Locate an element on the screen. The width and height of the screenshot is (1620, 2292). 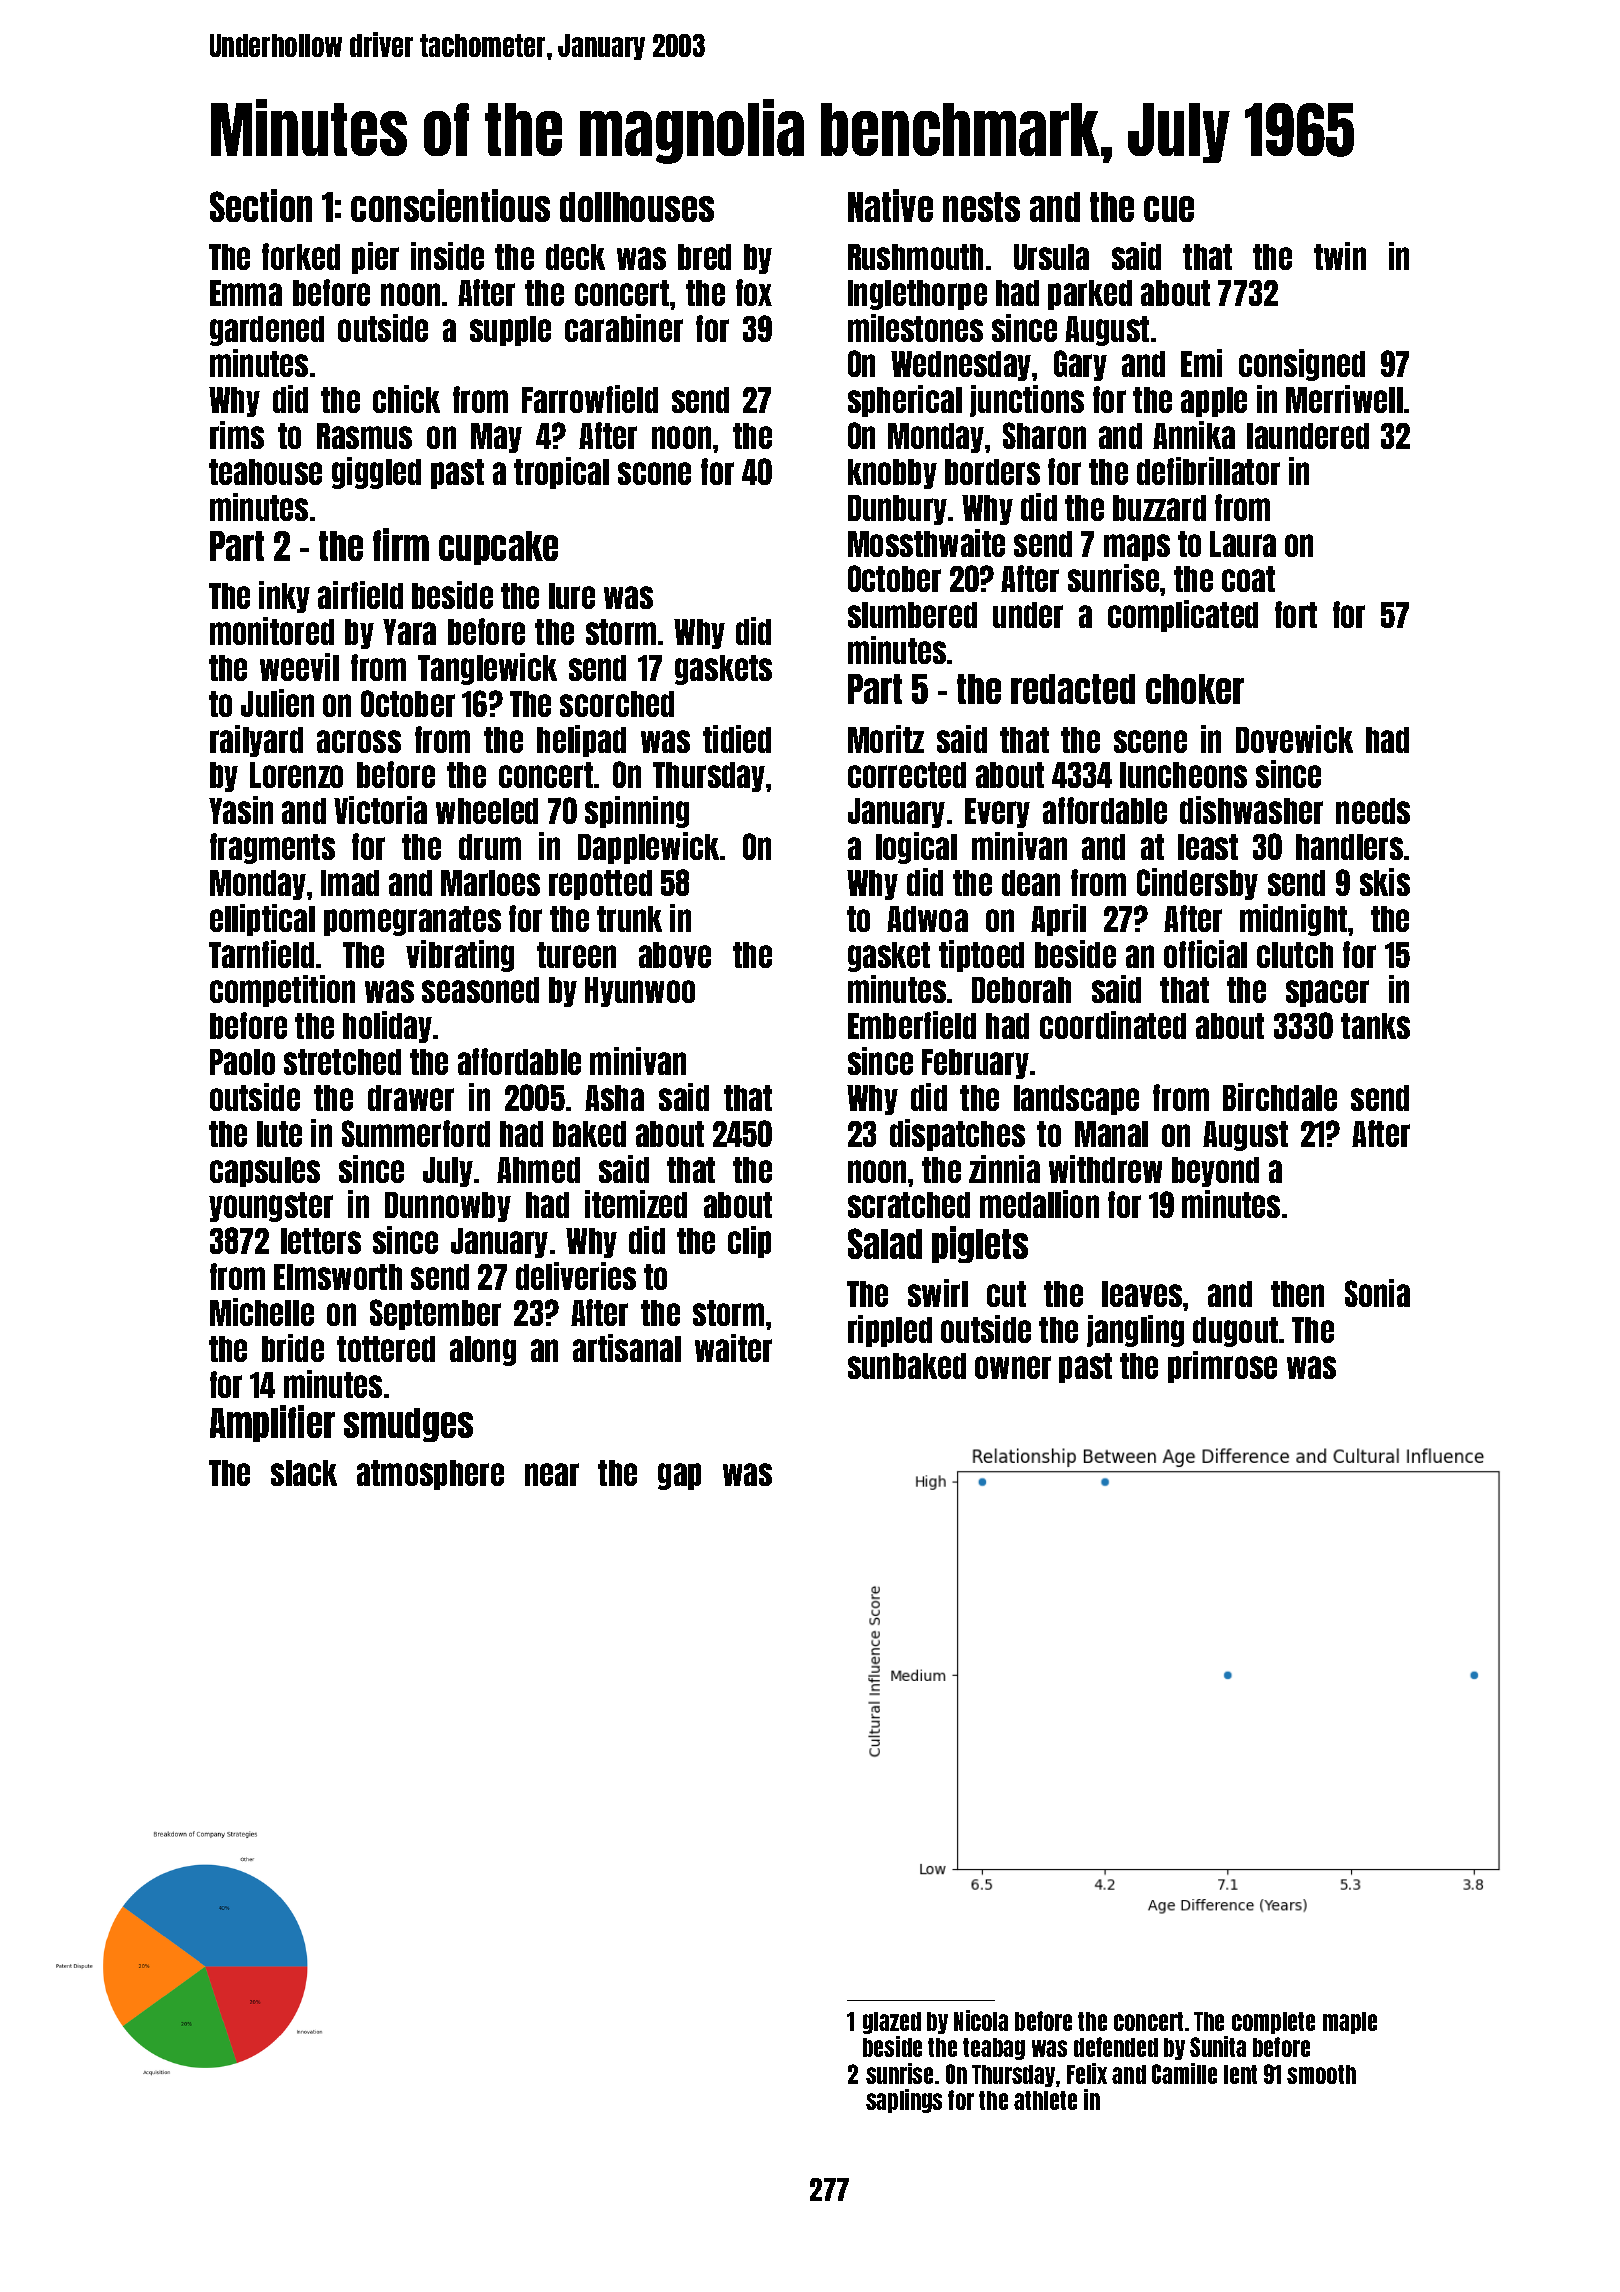
supple is located at coordinates (510, 331).
